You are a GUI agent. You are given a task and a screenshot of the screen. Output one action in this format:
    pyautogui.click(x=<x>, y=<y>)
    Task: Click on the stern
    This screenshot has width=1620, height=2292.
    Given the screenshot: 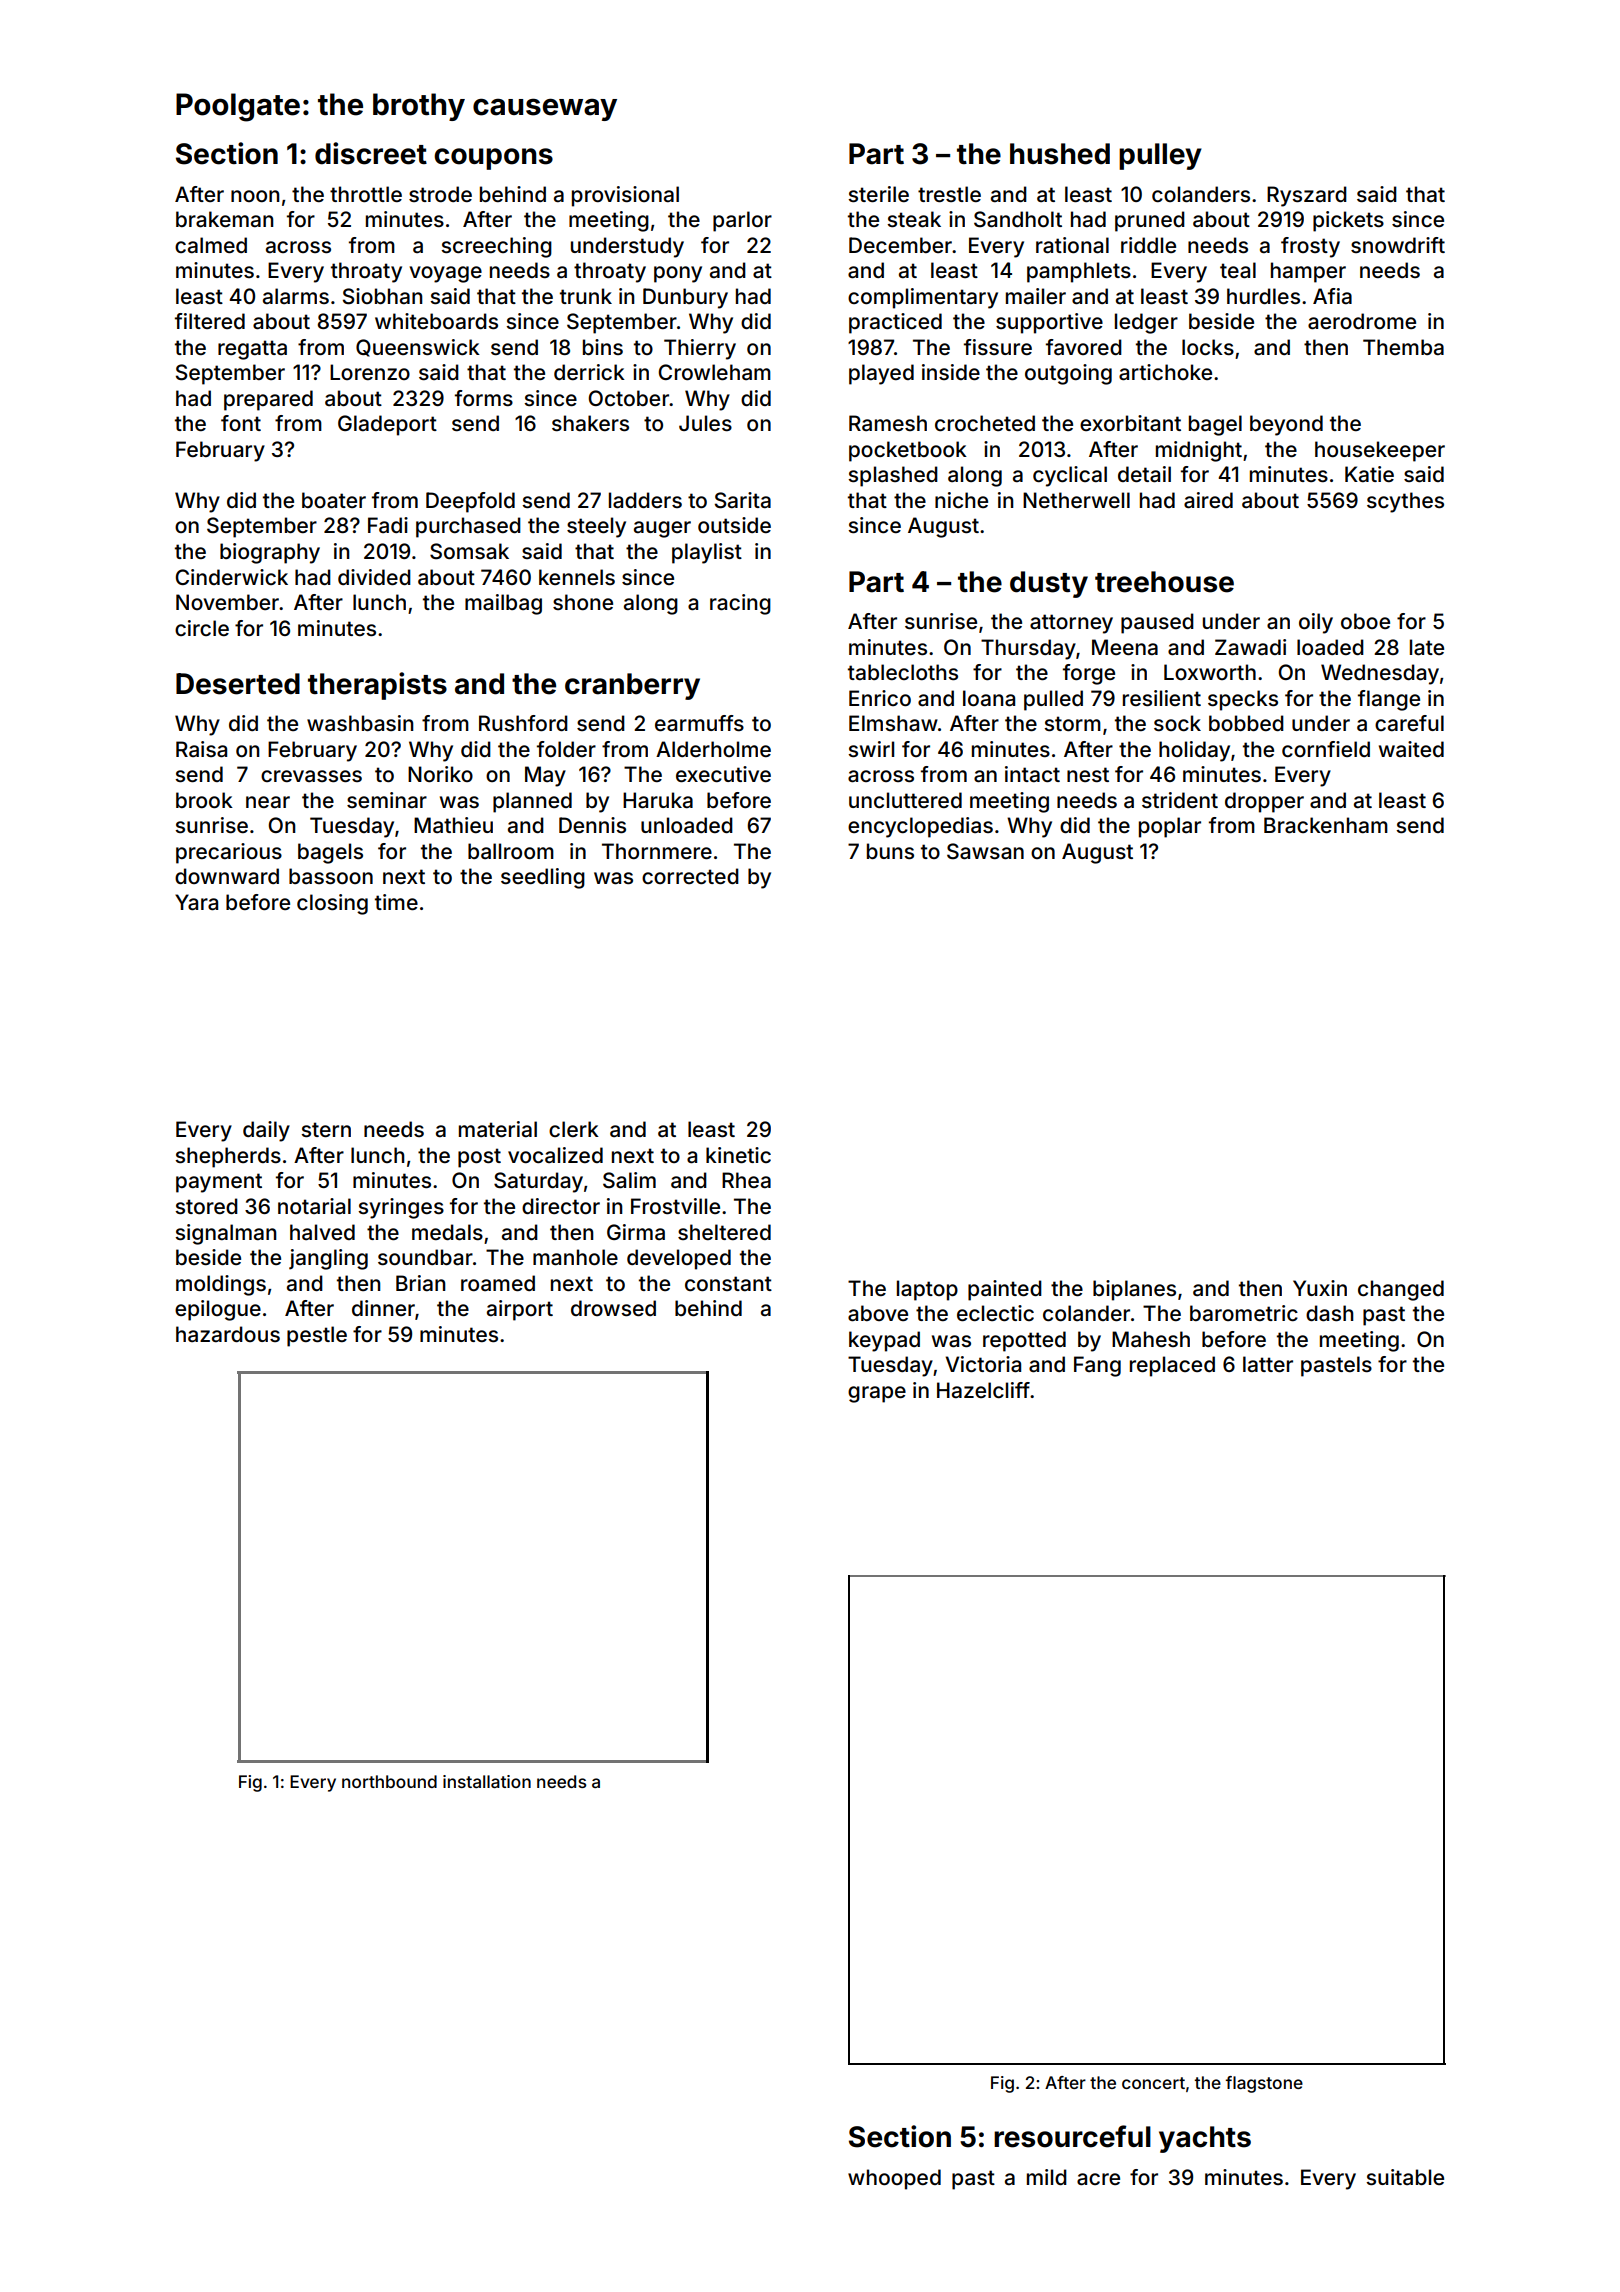 What is the action you would take?
    pyautogui.click(x=326, y=1129)
